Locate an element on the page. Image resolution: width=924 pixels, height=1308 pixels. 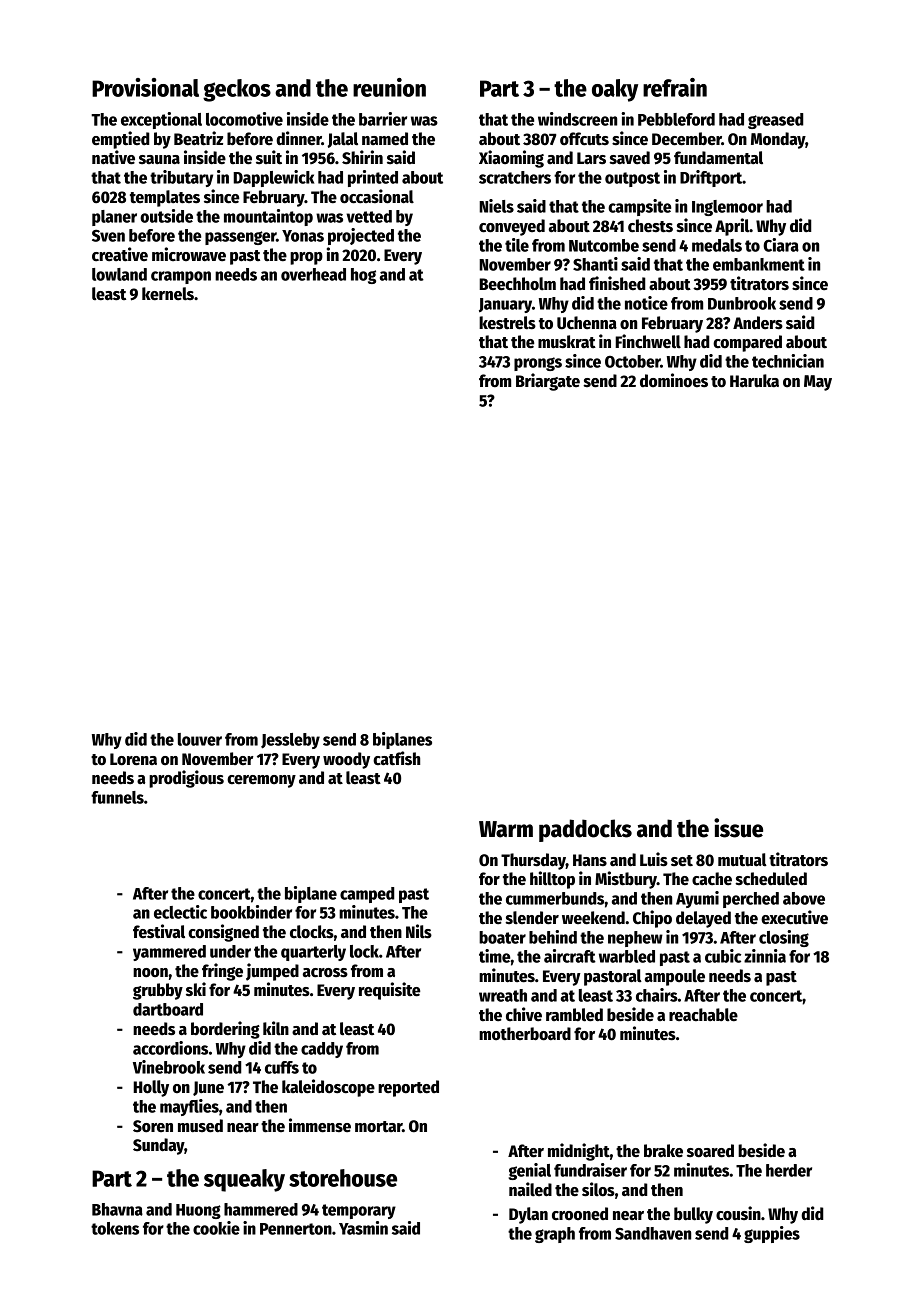
guppies is located at coordinates (772, 1234).
